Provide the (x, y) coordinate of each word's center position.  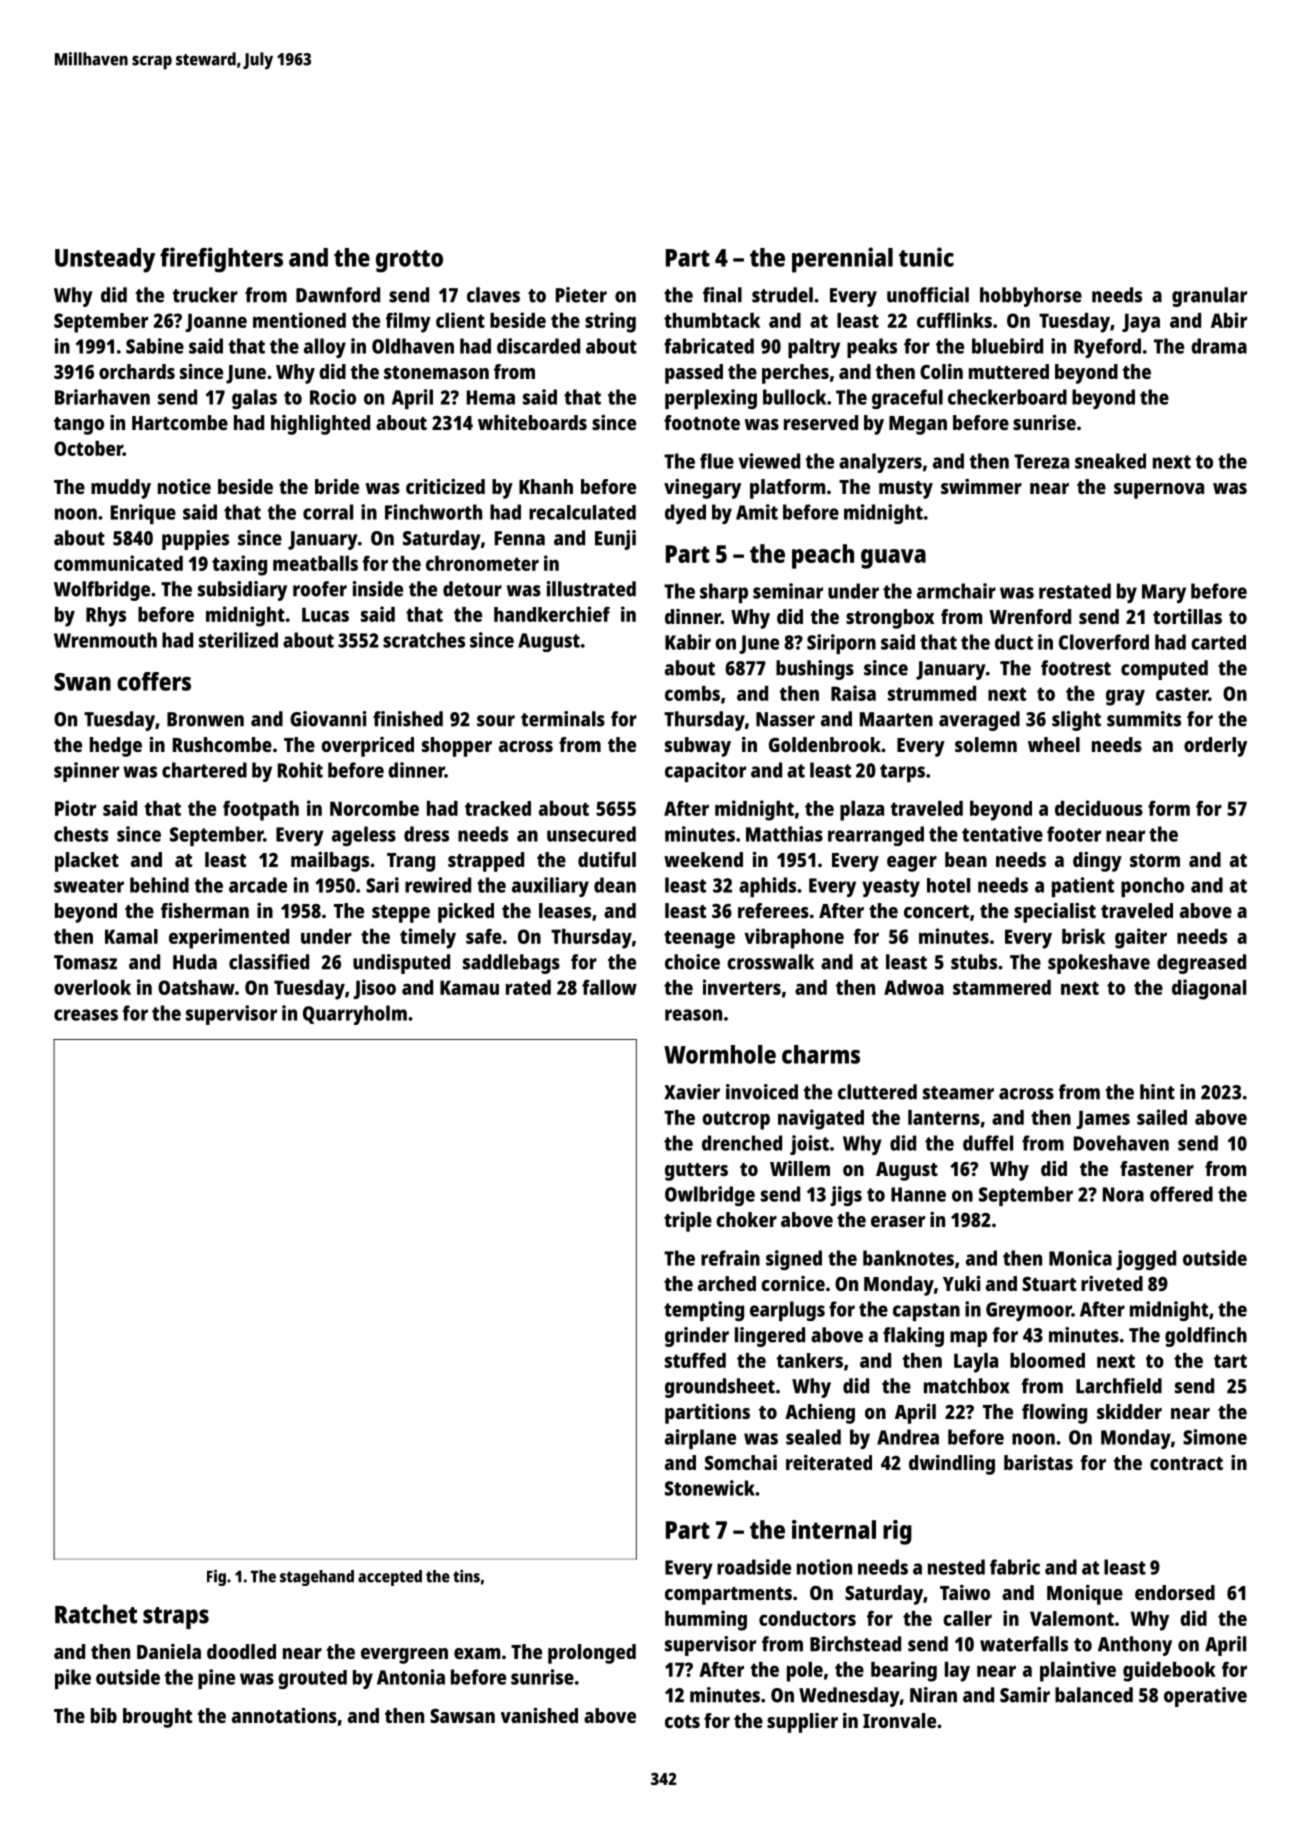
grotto (409, 261)
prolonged (592, 1654)
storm (1155, 860)
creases (86, 1015)
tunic (926, 257)
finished (408, 719)
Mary (1164, 593)
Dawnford (338, 295)
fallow (609, 987)
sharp (724, 593)
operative (1205, 1697)
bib (104, 1715)
